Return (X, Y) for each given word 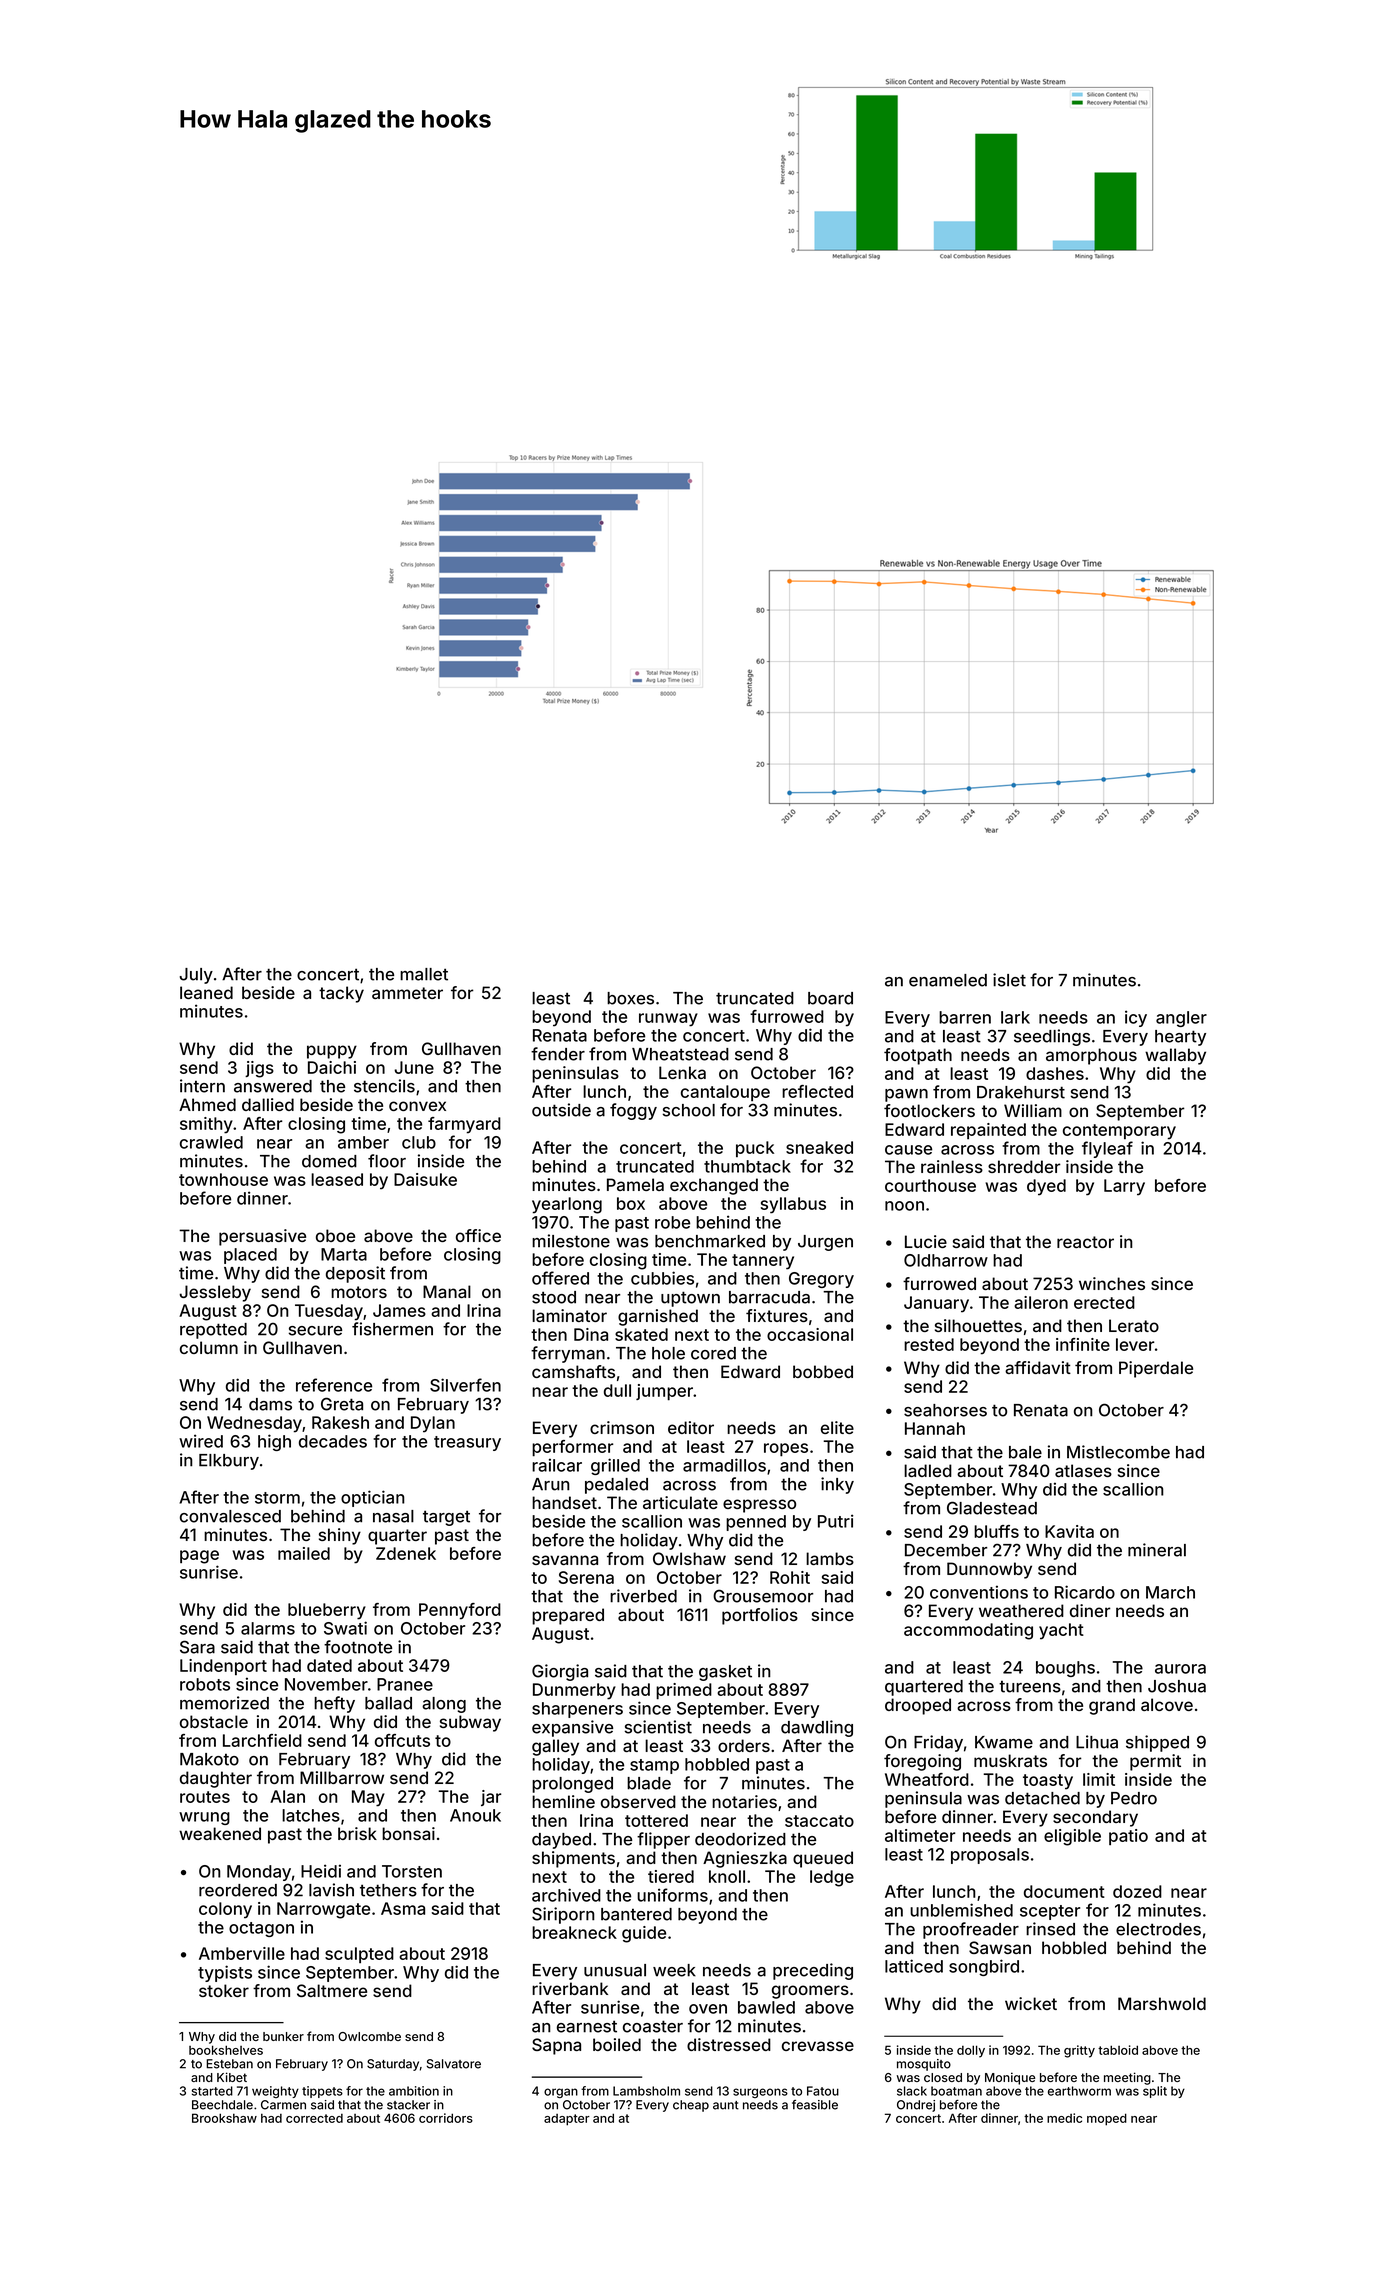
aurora (1180, 1669)
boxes (630, 998)
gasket (725, 1673)
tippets (322, 2092)
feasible (815, 2105)
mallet (424, 974)
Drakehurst (1021, 1092)
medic (1064, 2118)
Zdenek (406, 1553)
